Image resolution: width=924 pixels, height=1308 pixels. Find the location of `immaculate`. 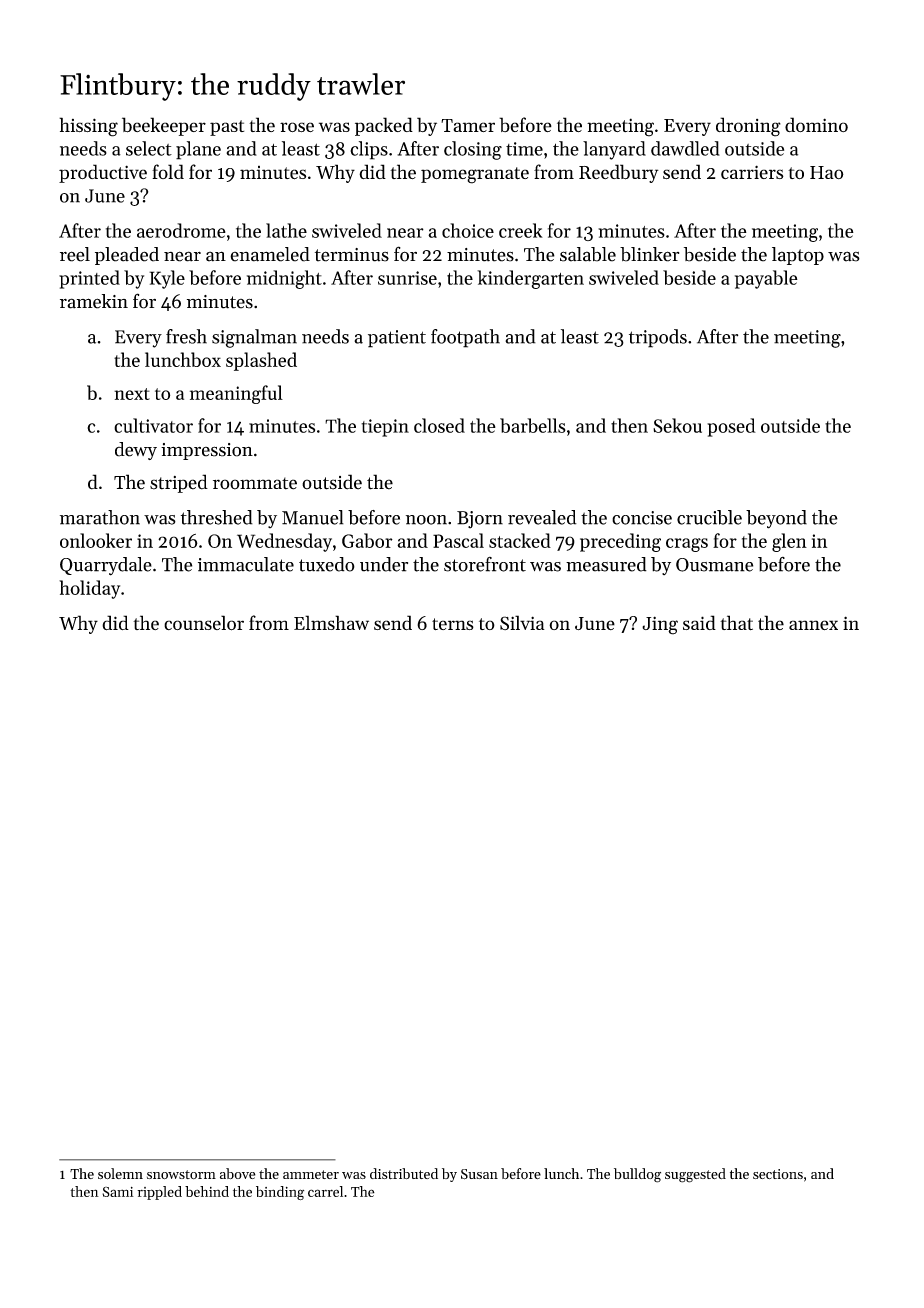

immaculate is located at coordinates (246, 564).
